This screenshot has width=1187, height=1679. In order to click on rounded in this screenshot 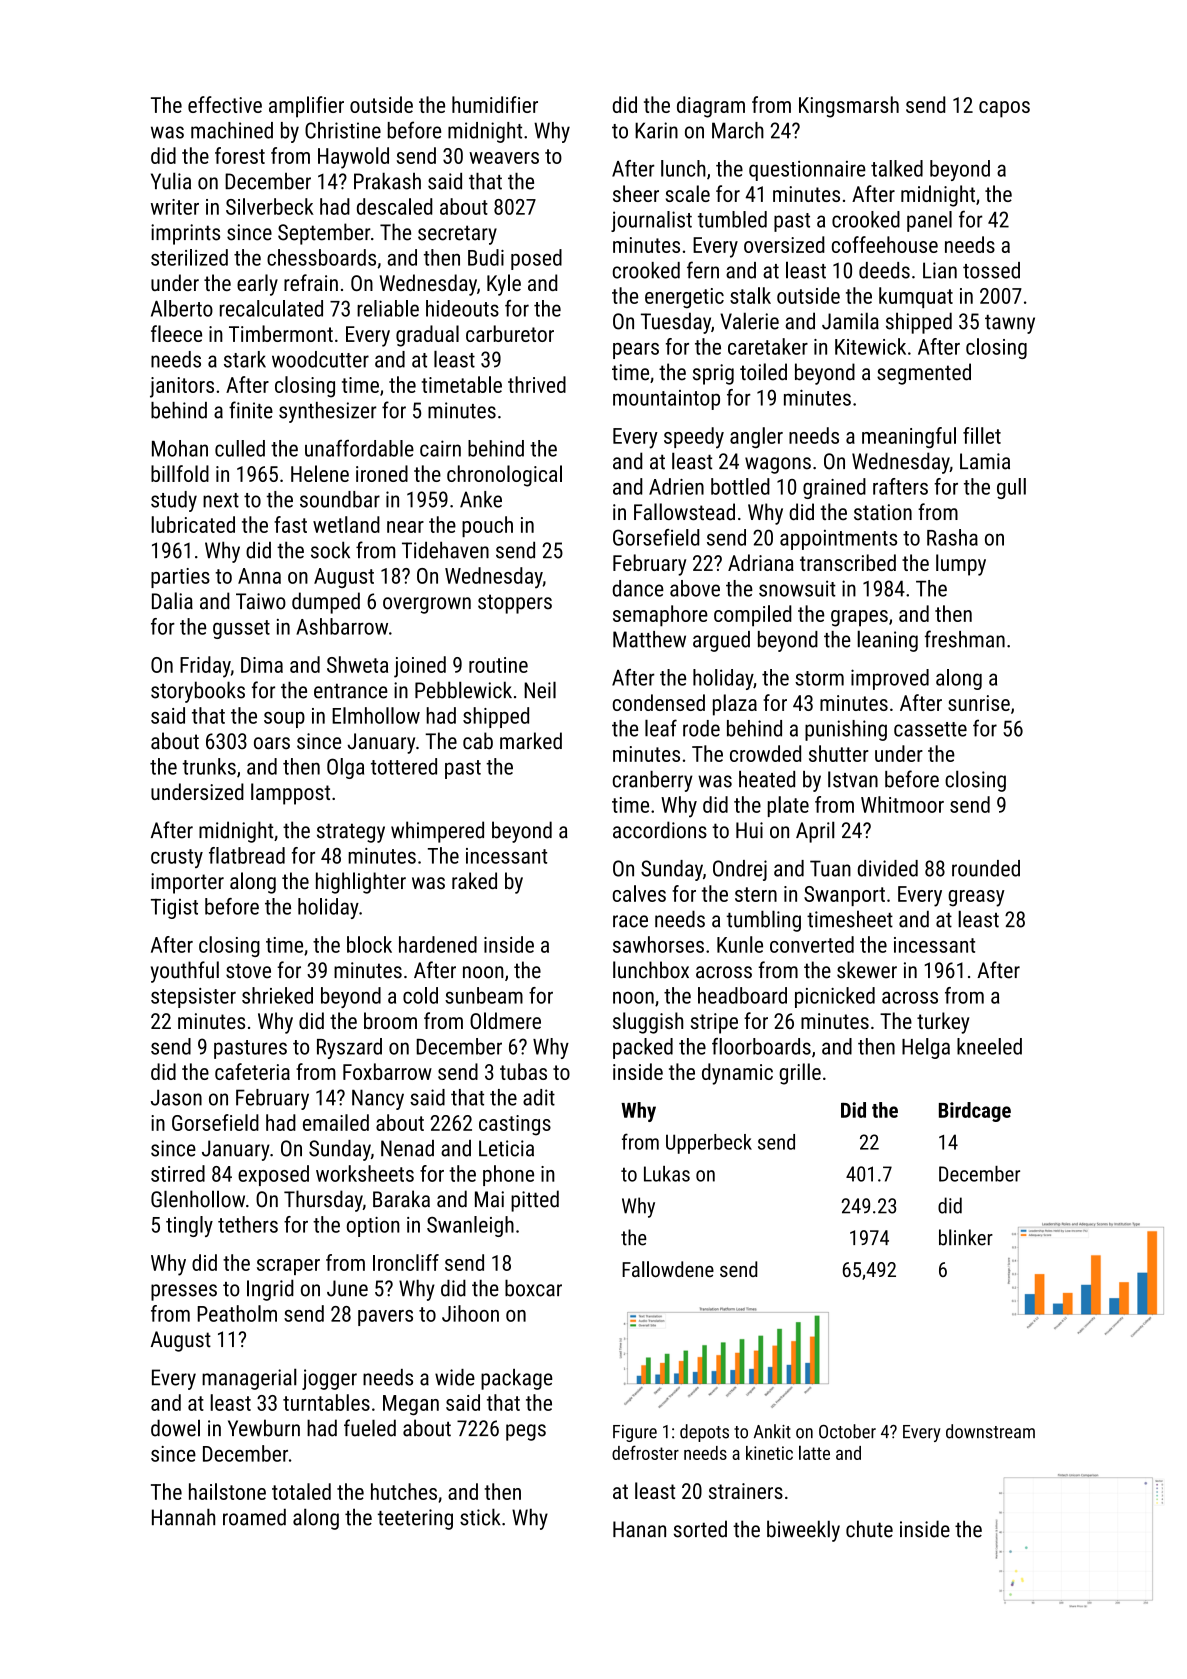, I will do `click(986, 868)`.
